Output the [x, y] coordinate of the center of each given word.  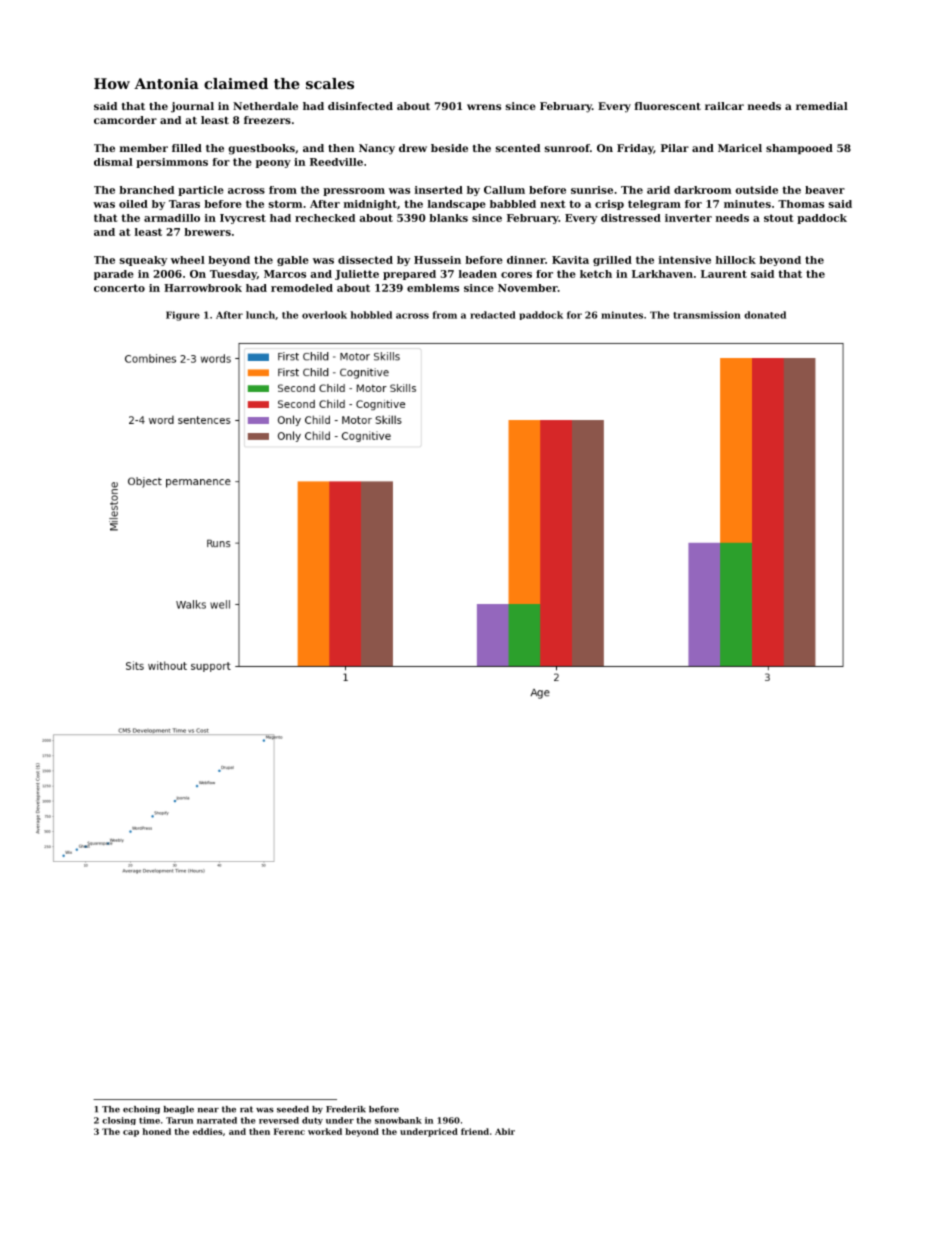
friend [475, 1131]
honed [157, 1131]
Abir [505, 1131]
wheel [188, 260]
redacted [493, 315]
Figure [183, 316]
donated [765, 315]
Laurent [724, 274]
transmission [707, 315]
